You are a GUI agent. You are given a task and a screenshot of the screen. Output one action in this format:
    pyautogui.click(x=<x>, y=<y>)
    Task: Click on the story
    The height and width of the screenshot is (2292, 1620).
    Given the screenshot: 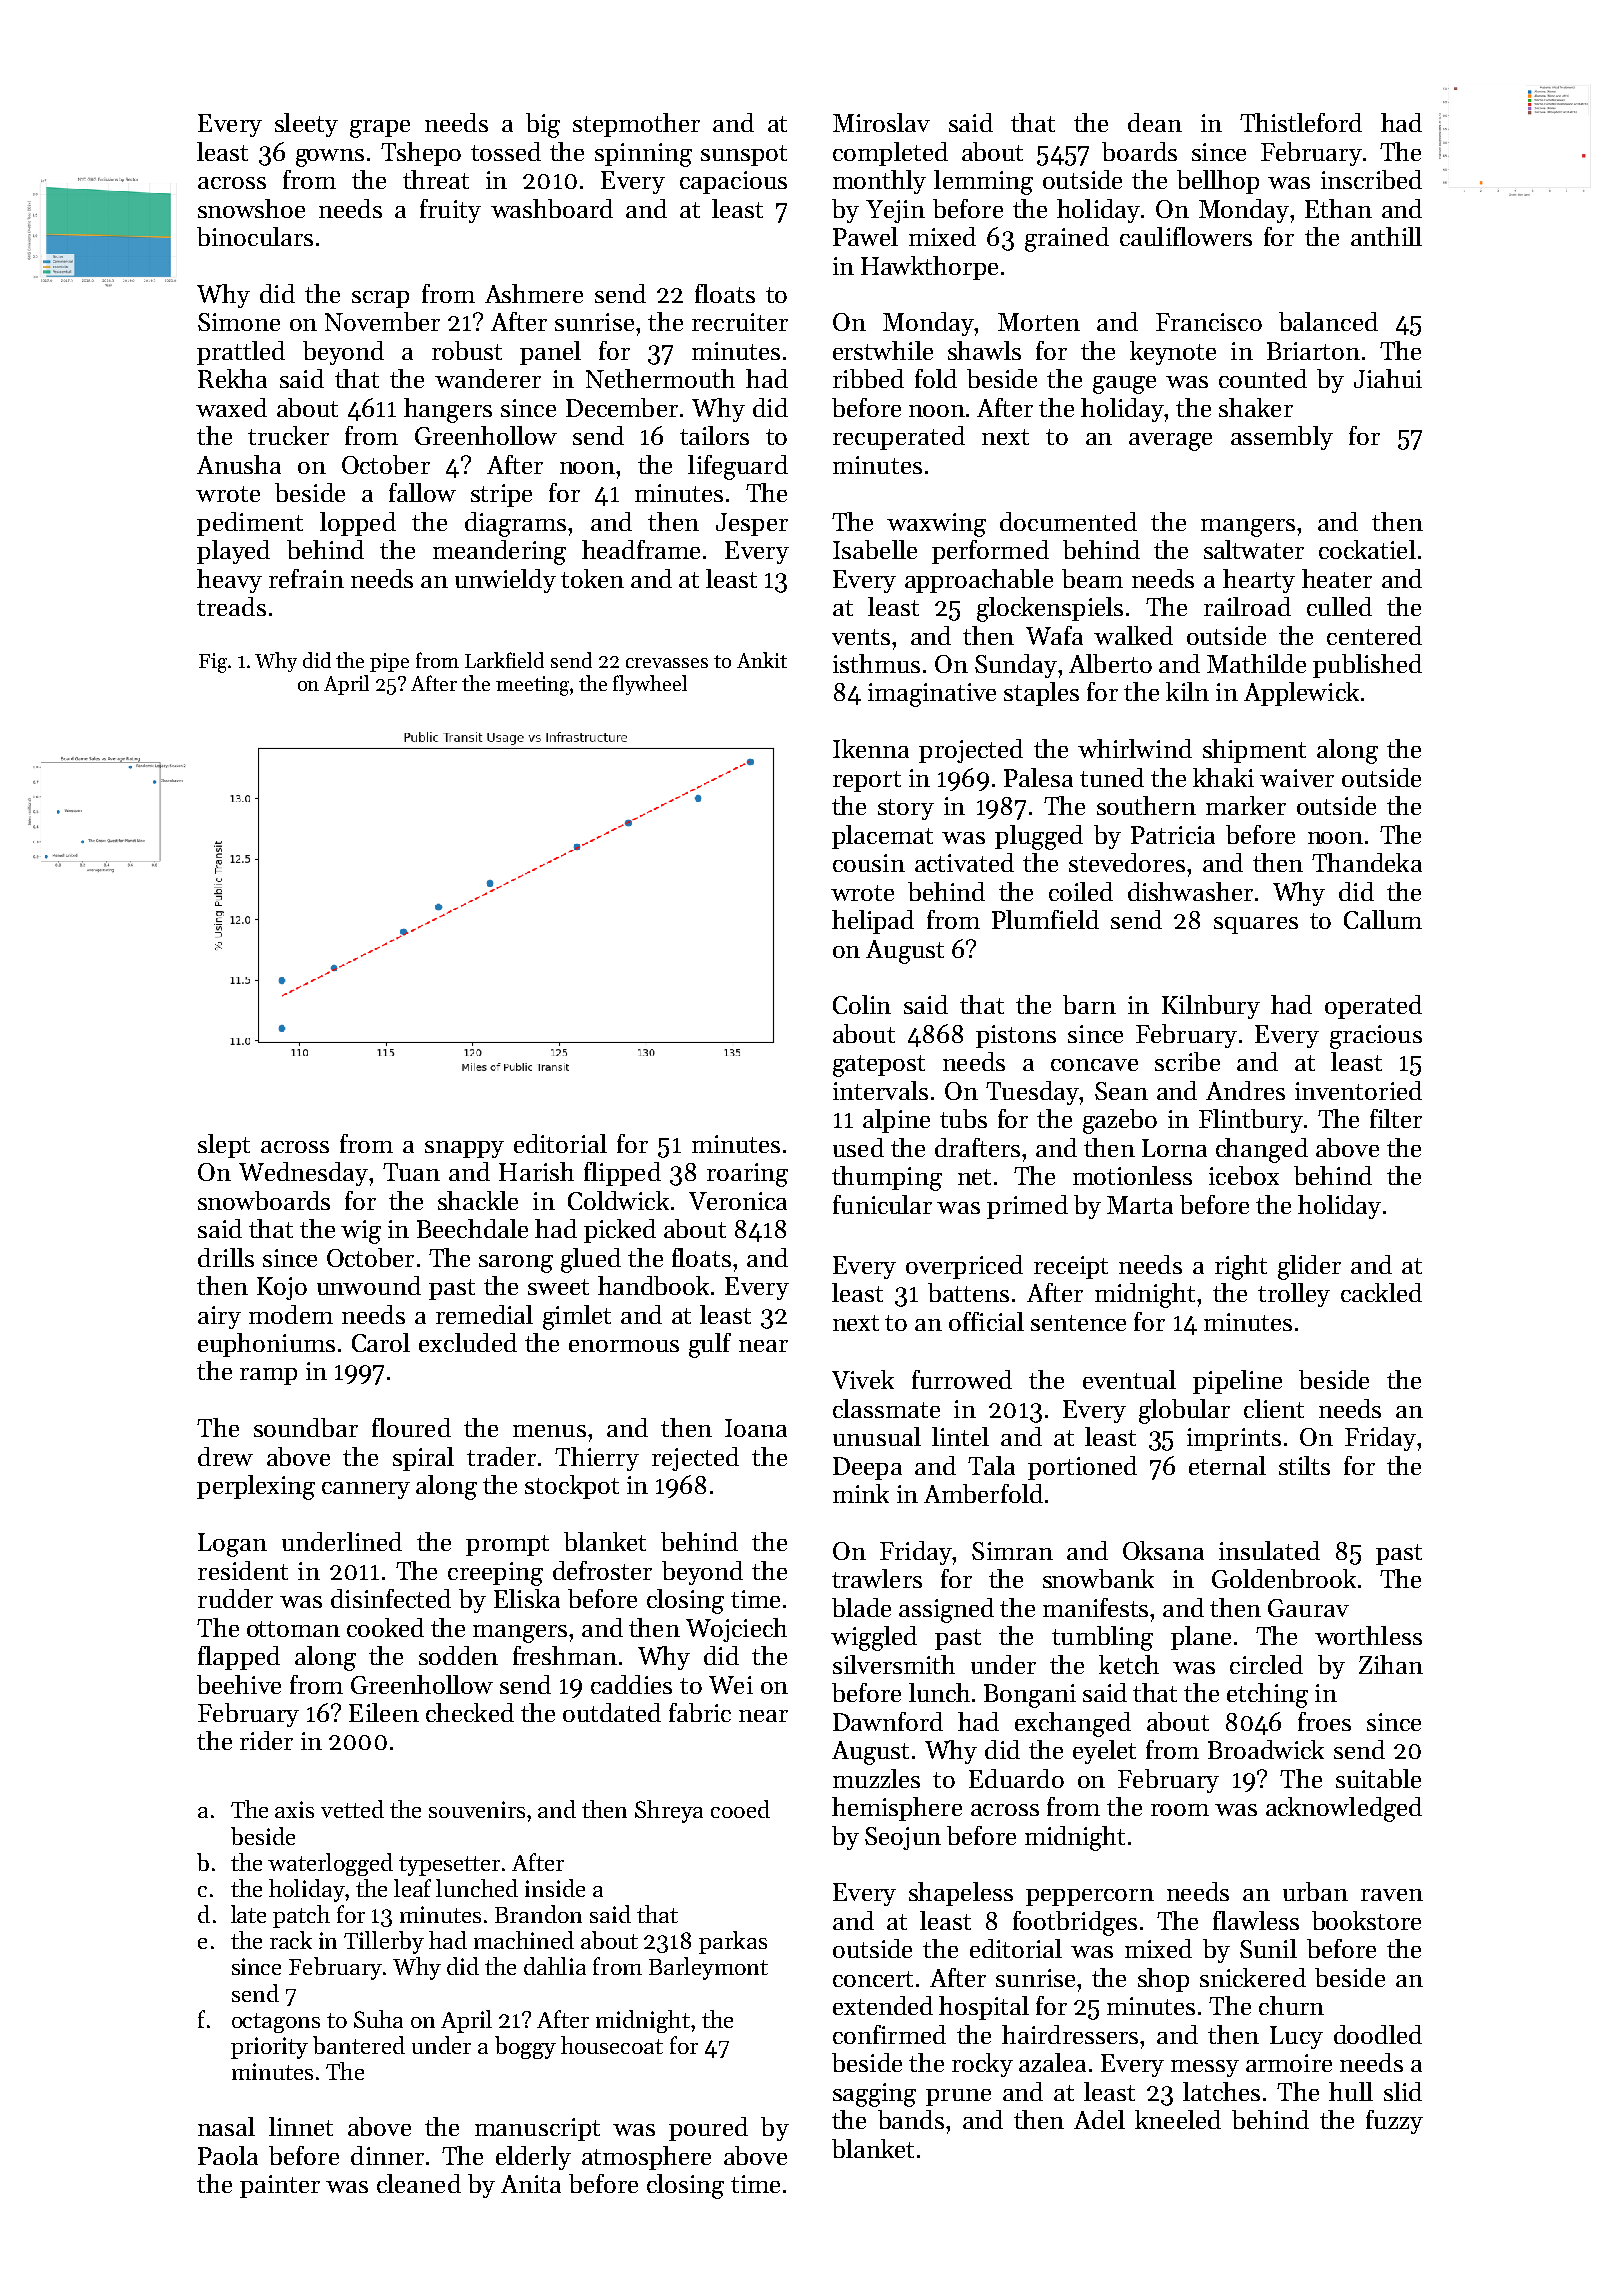 What is the action you would take?
    pyautogui.click(x=906, y=809)
